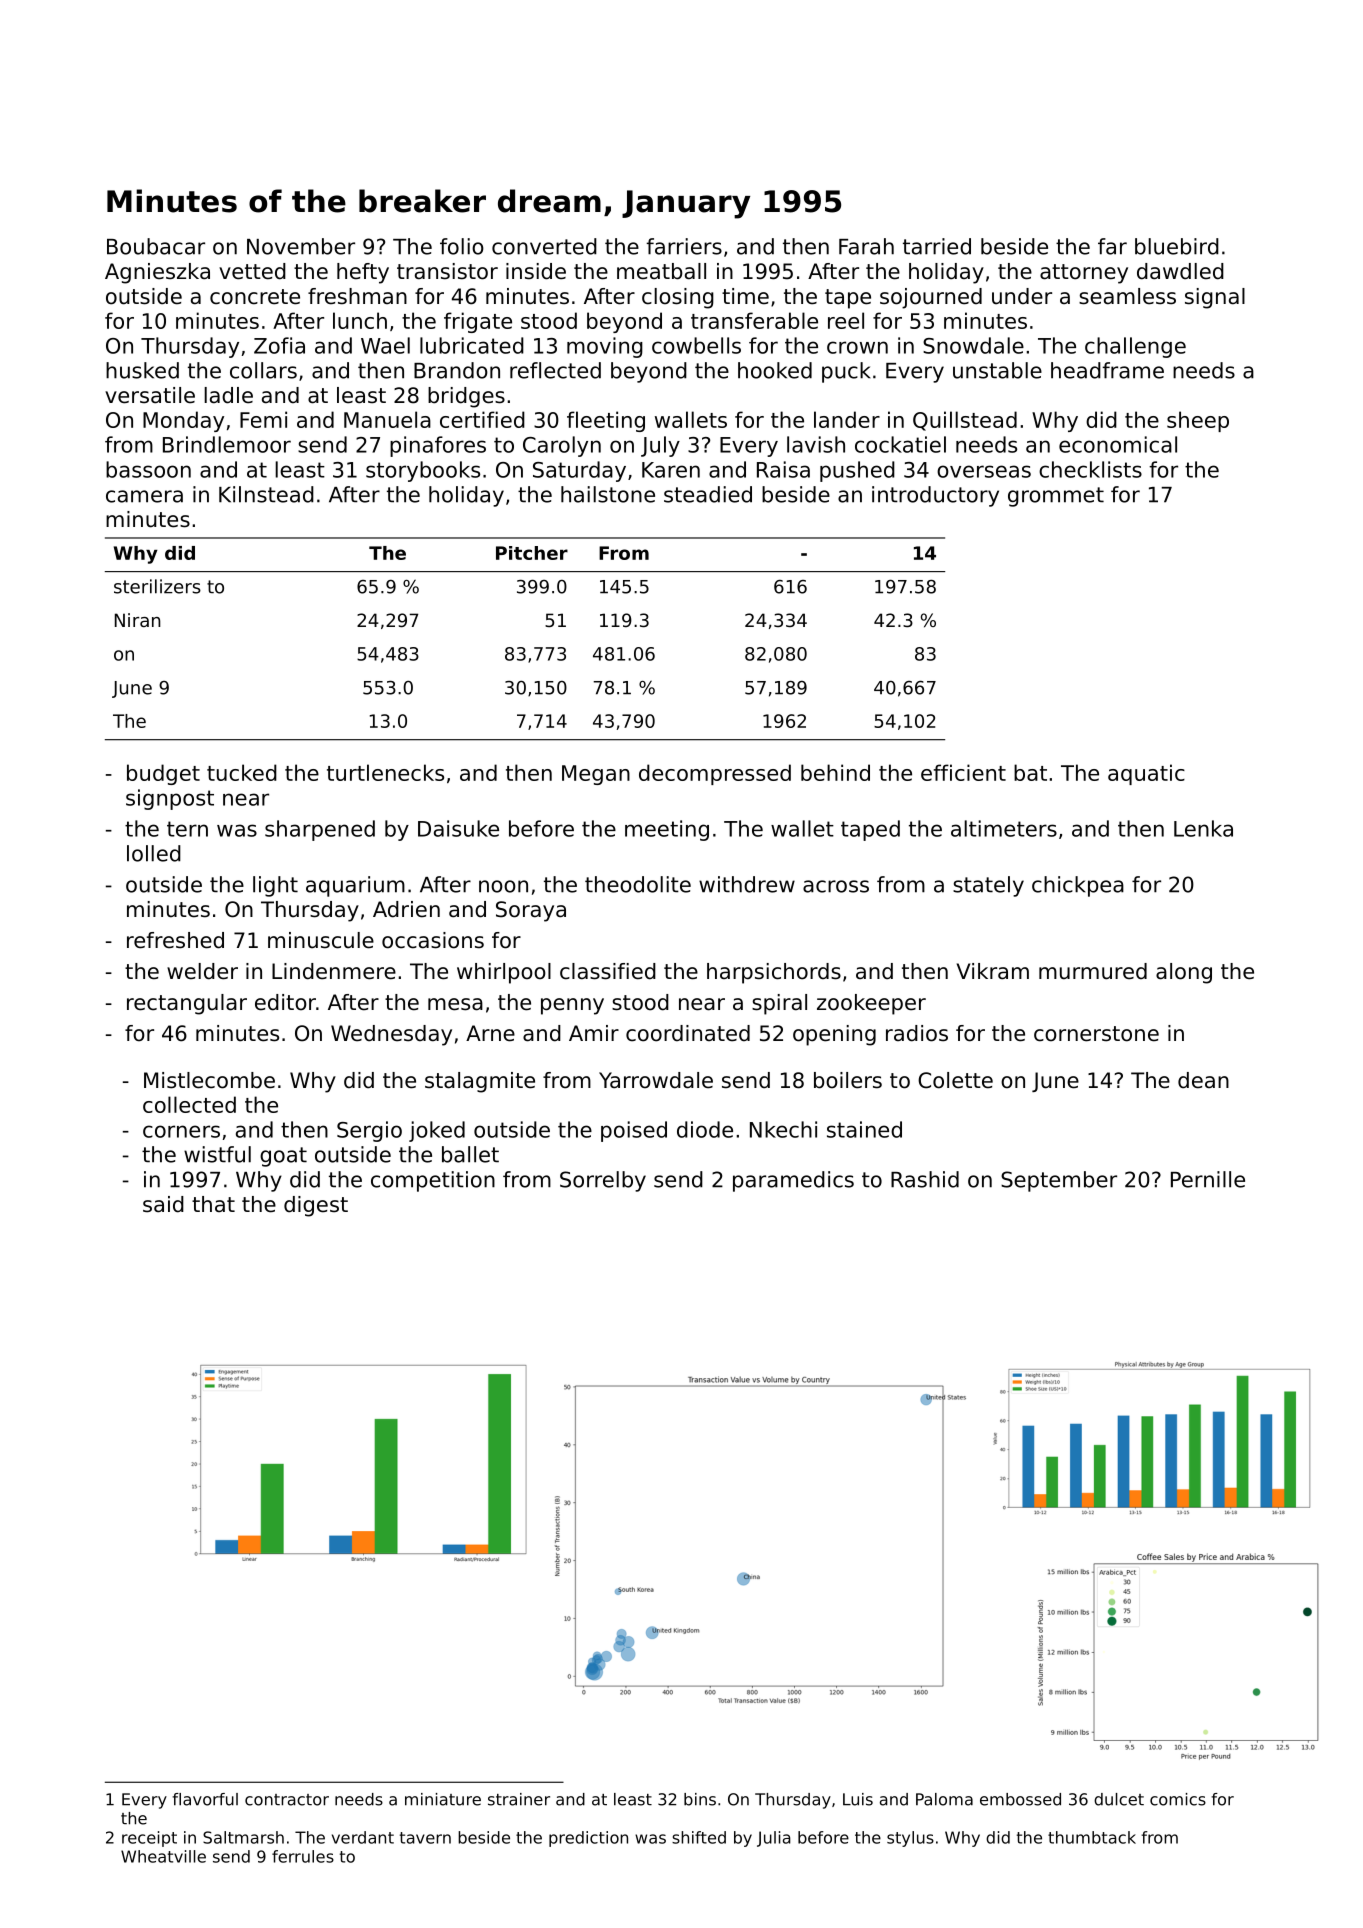  Describe the element at coordinates (205, 1799) in the screenshot. I see `flavorful` at that location.
